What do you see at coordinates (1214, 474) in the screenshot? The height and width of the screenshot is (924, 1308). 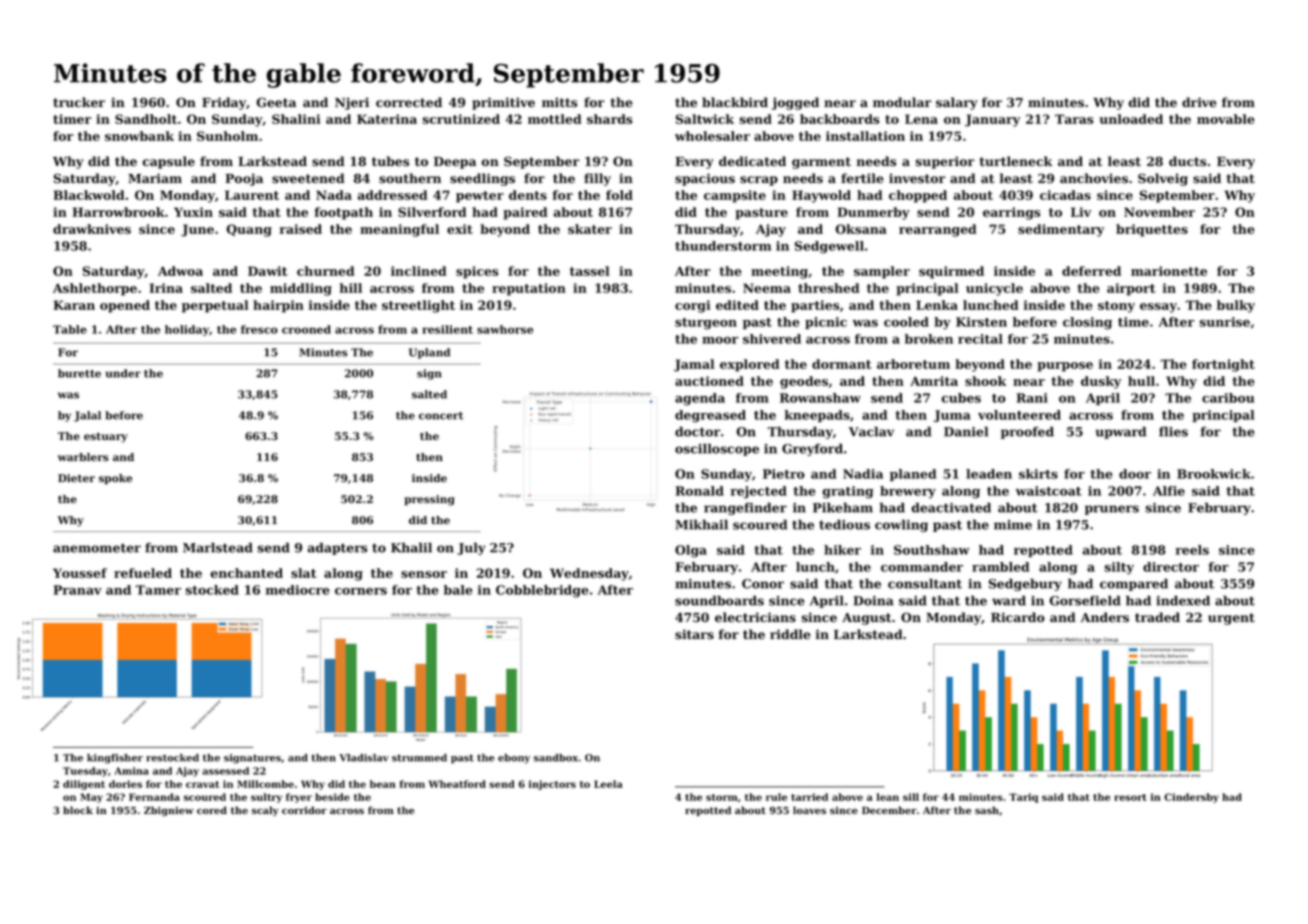 I see `Brookwick` at bounding box center [1214, 474].
